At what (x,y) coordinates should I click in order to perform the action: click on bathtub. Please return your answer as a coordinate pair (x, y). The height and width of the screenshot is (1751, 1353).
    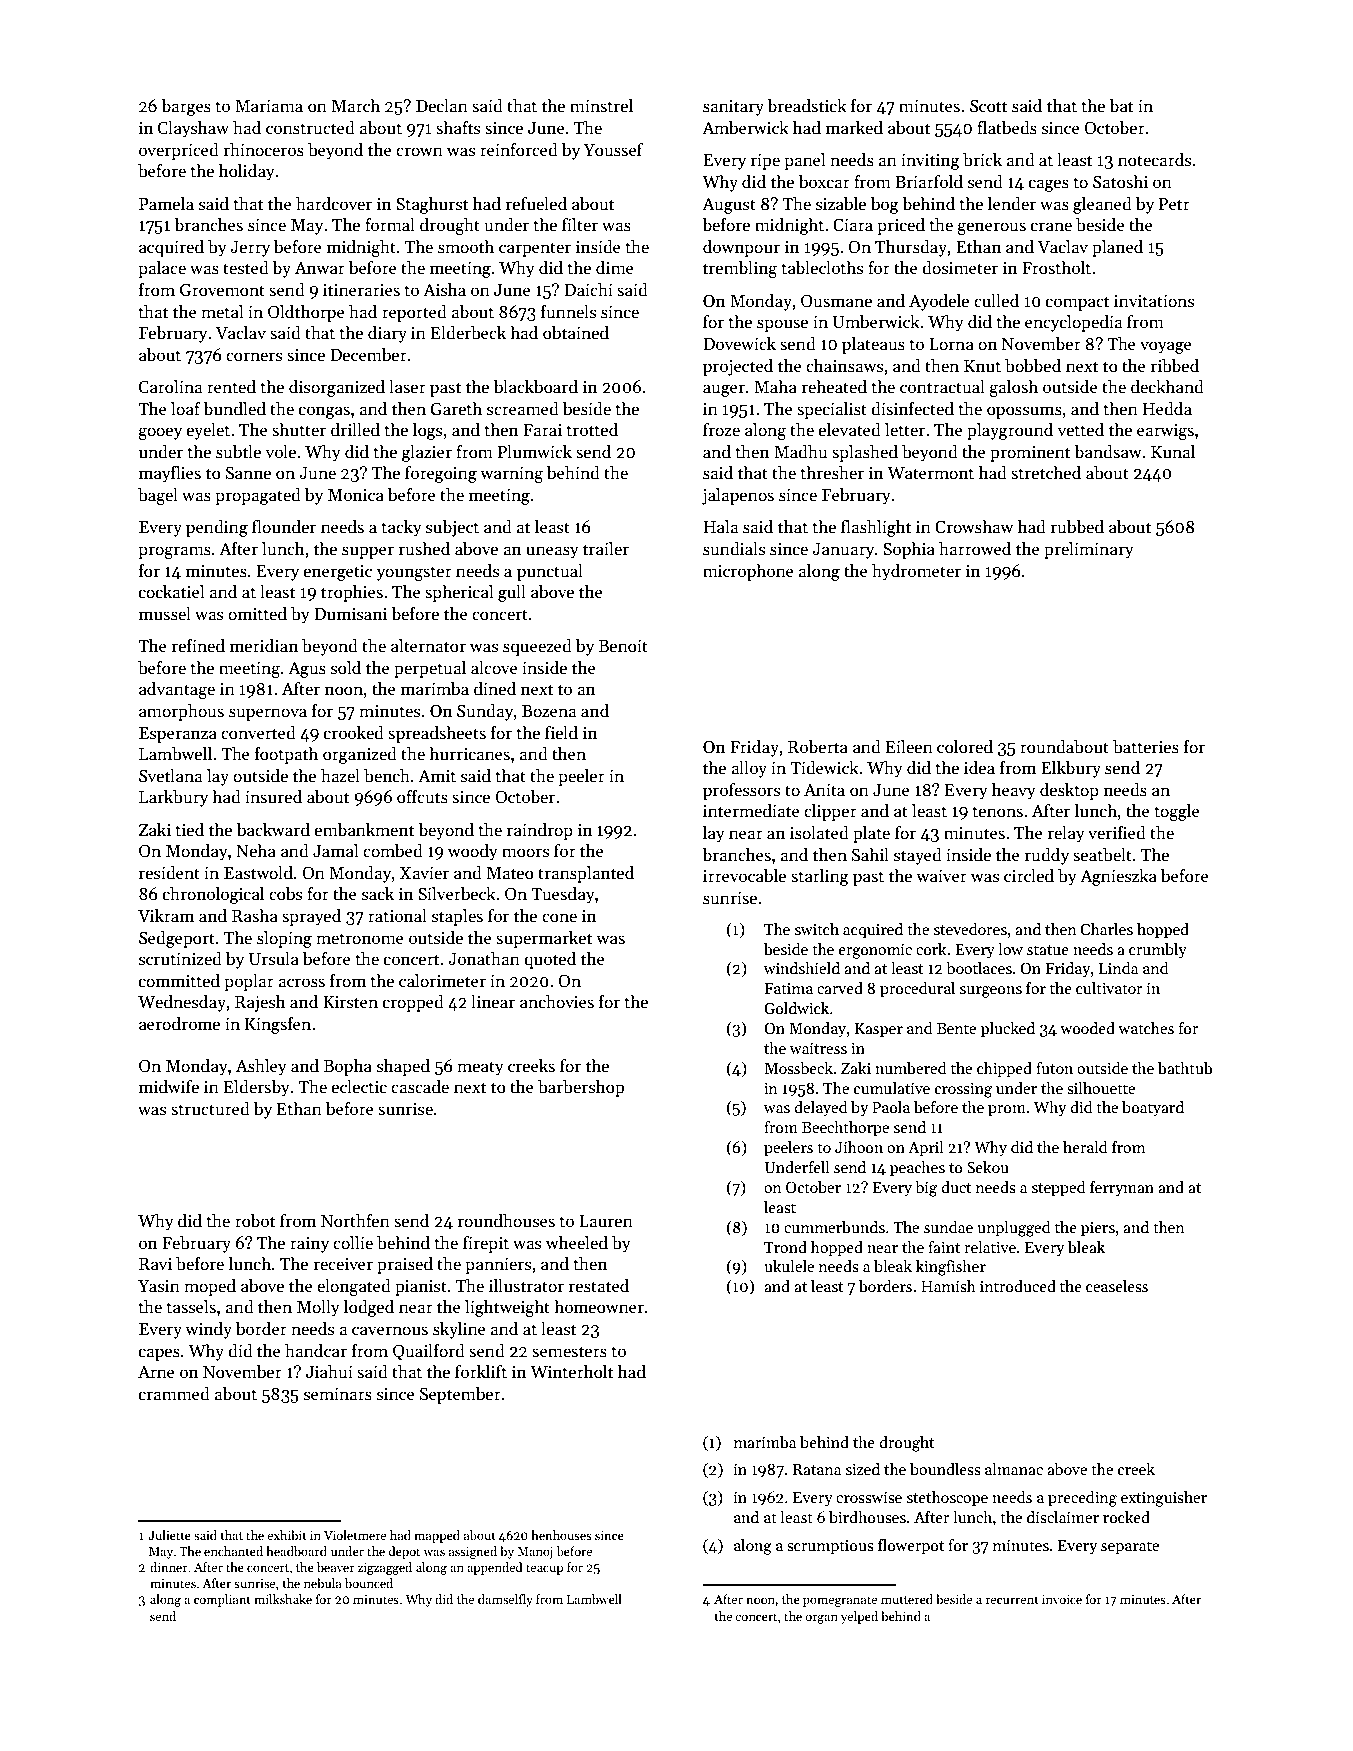
    Looking at the image, I should click on (1185, 1068).
